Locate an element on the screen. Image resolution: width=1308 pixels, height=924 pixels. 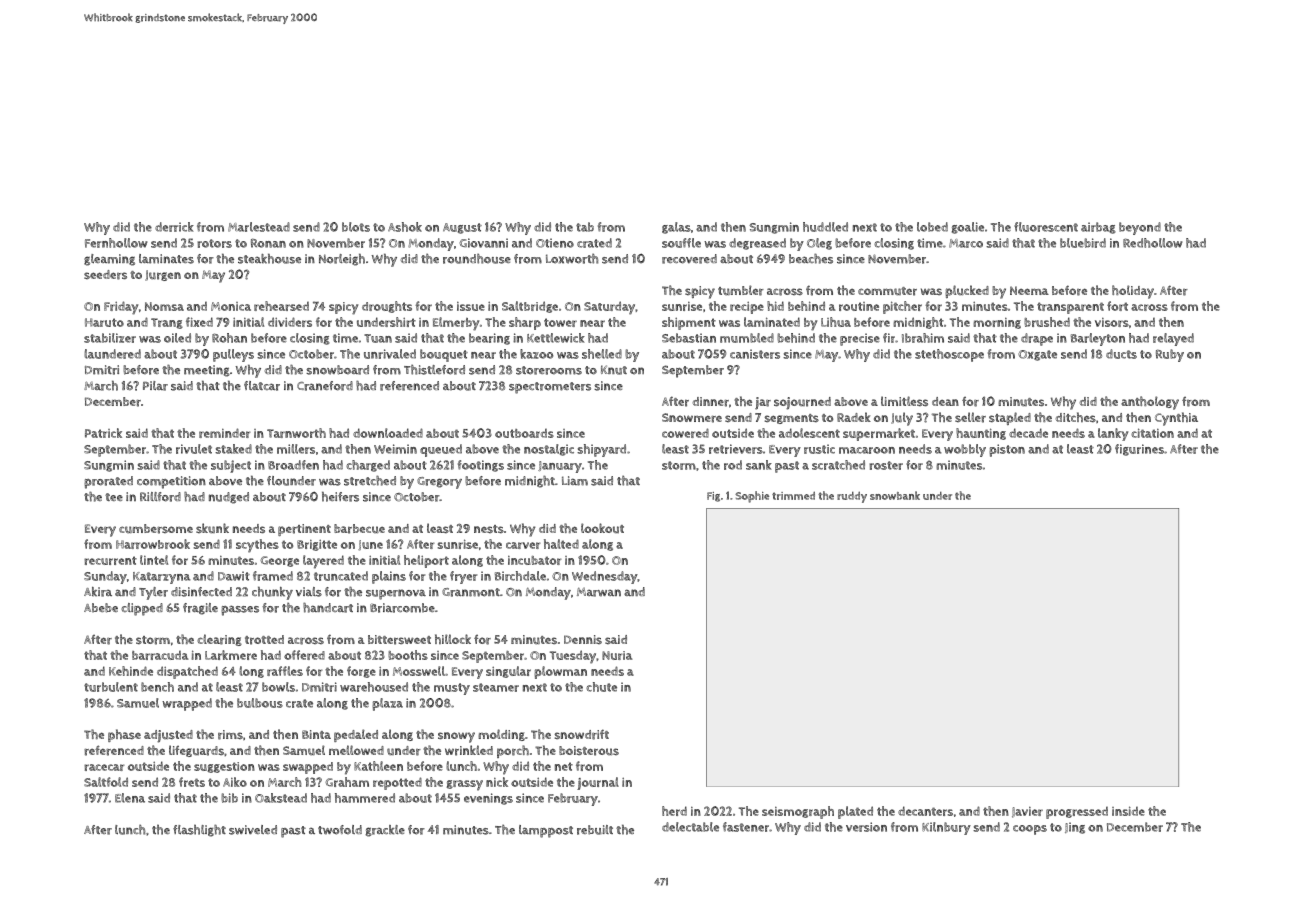
August is located at coordinates (462, 228).
